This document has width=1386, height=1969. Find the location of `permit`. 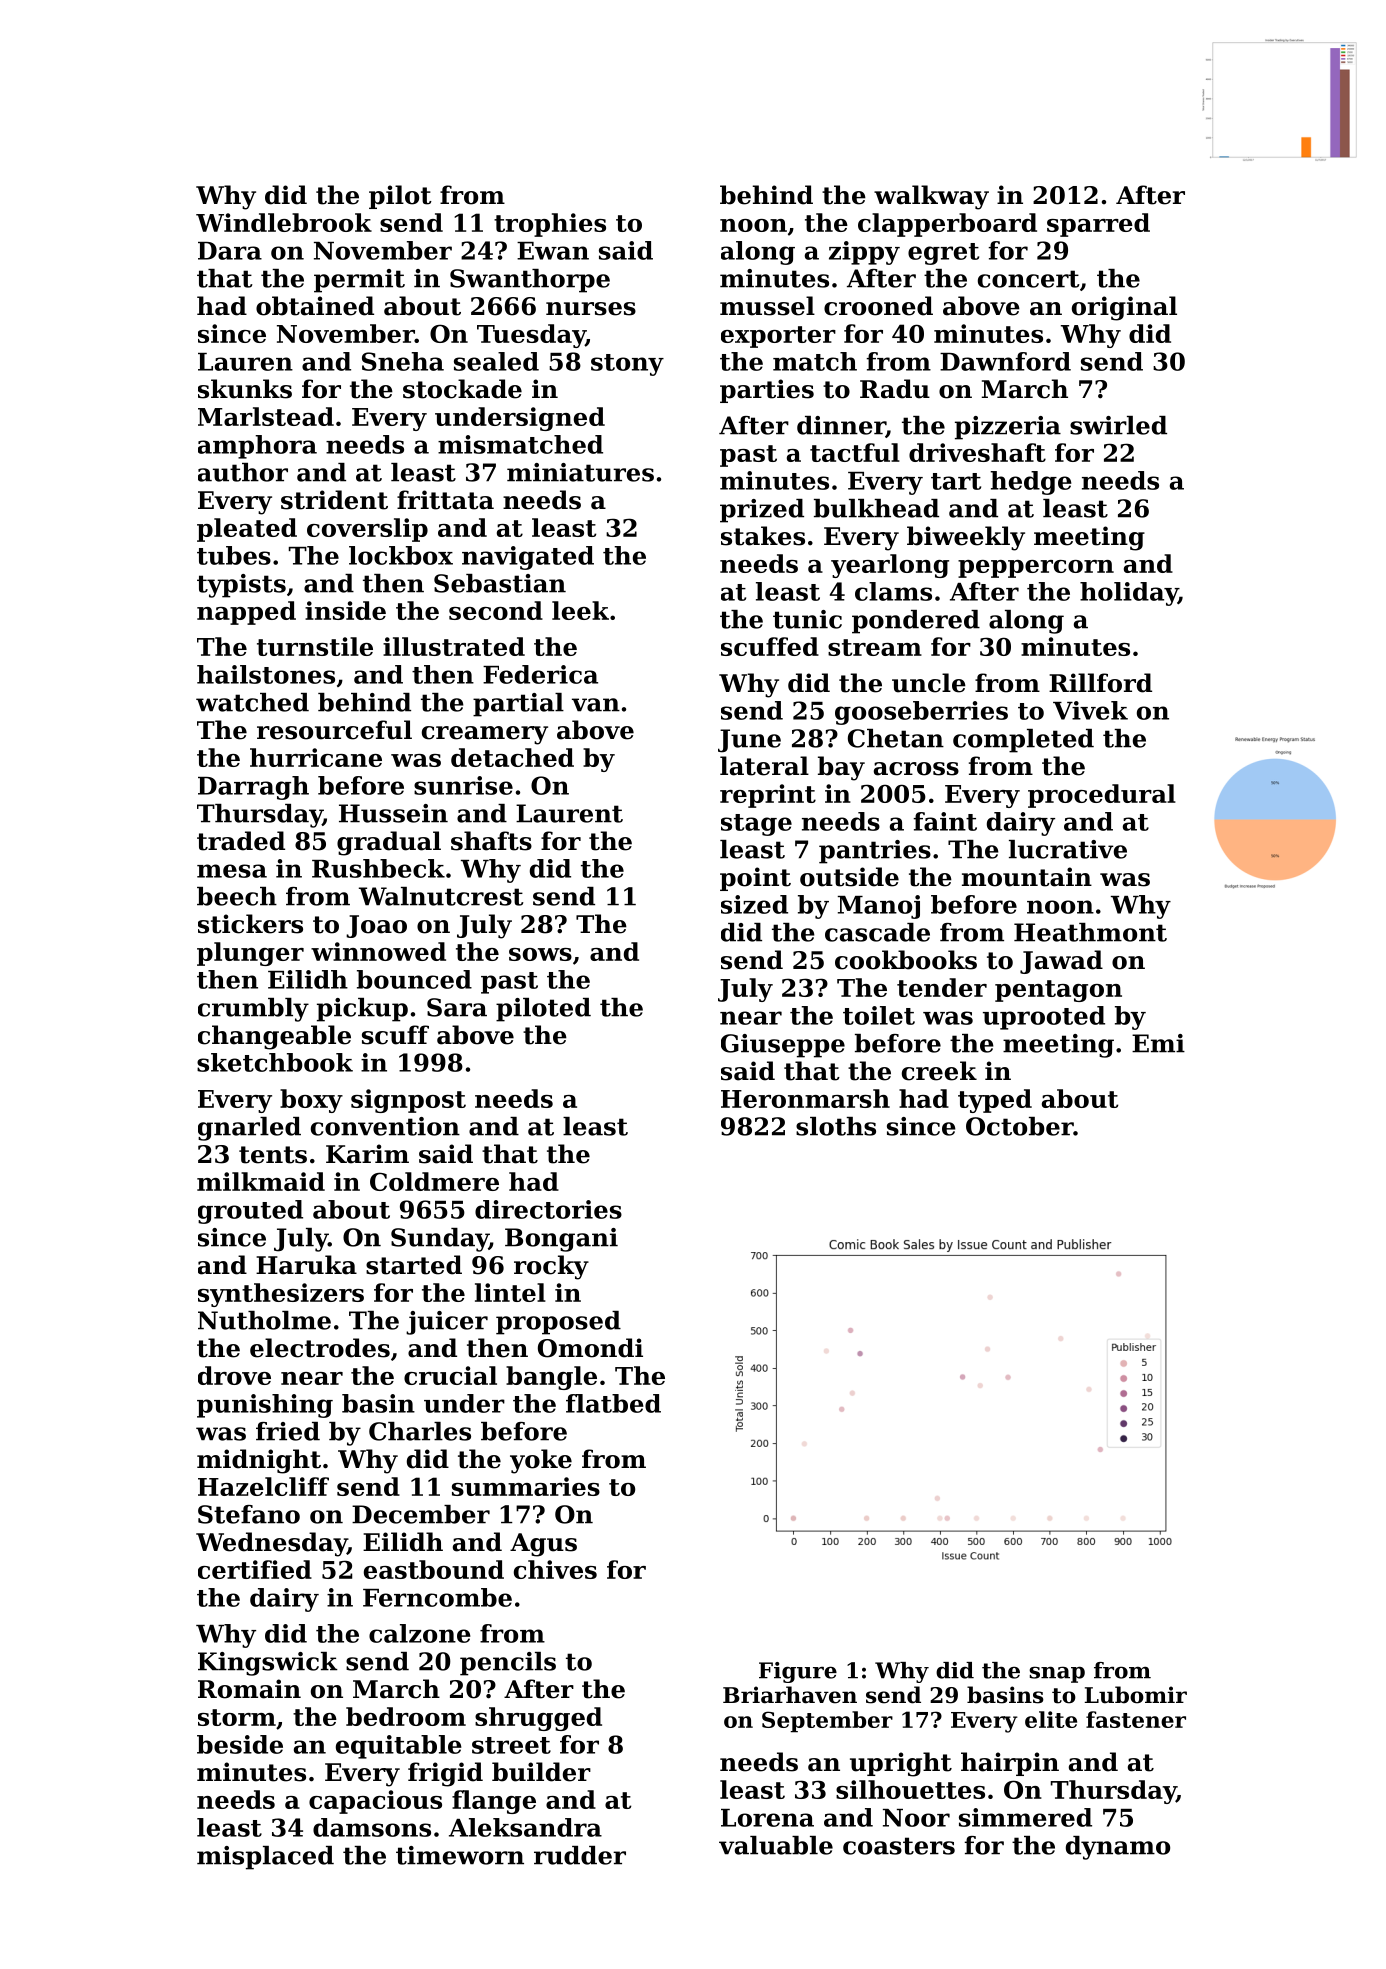

permit is located at coordinates (359, 281).
